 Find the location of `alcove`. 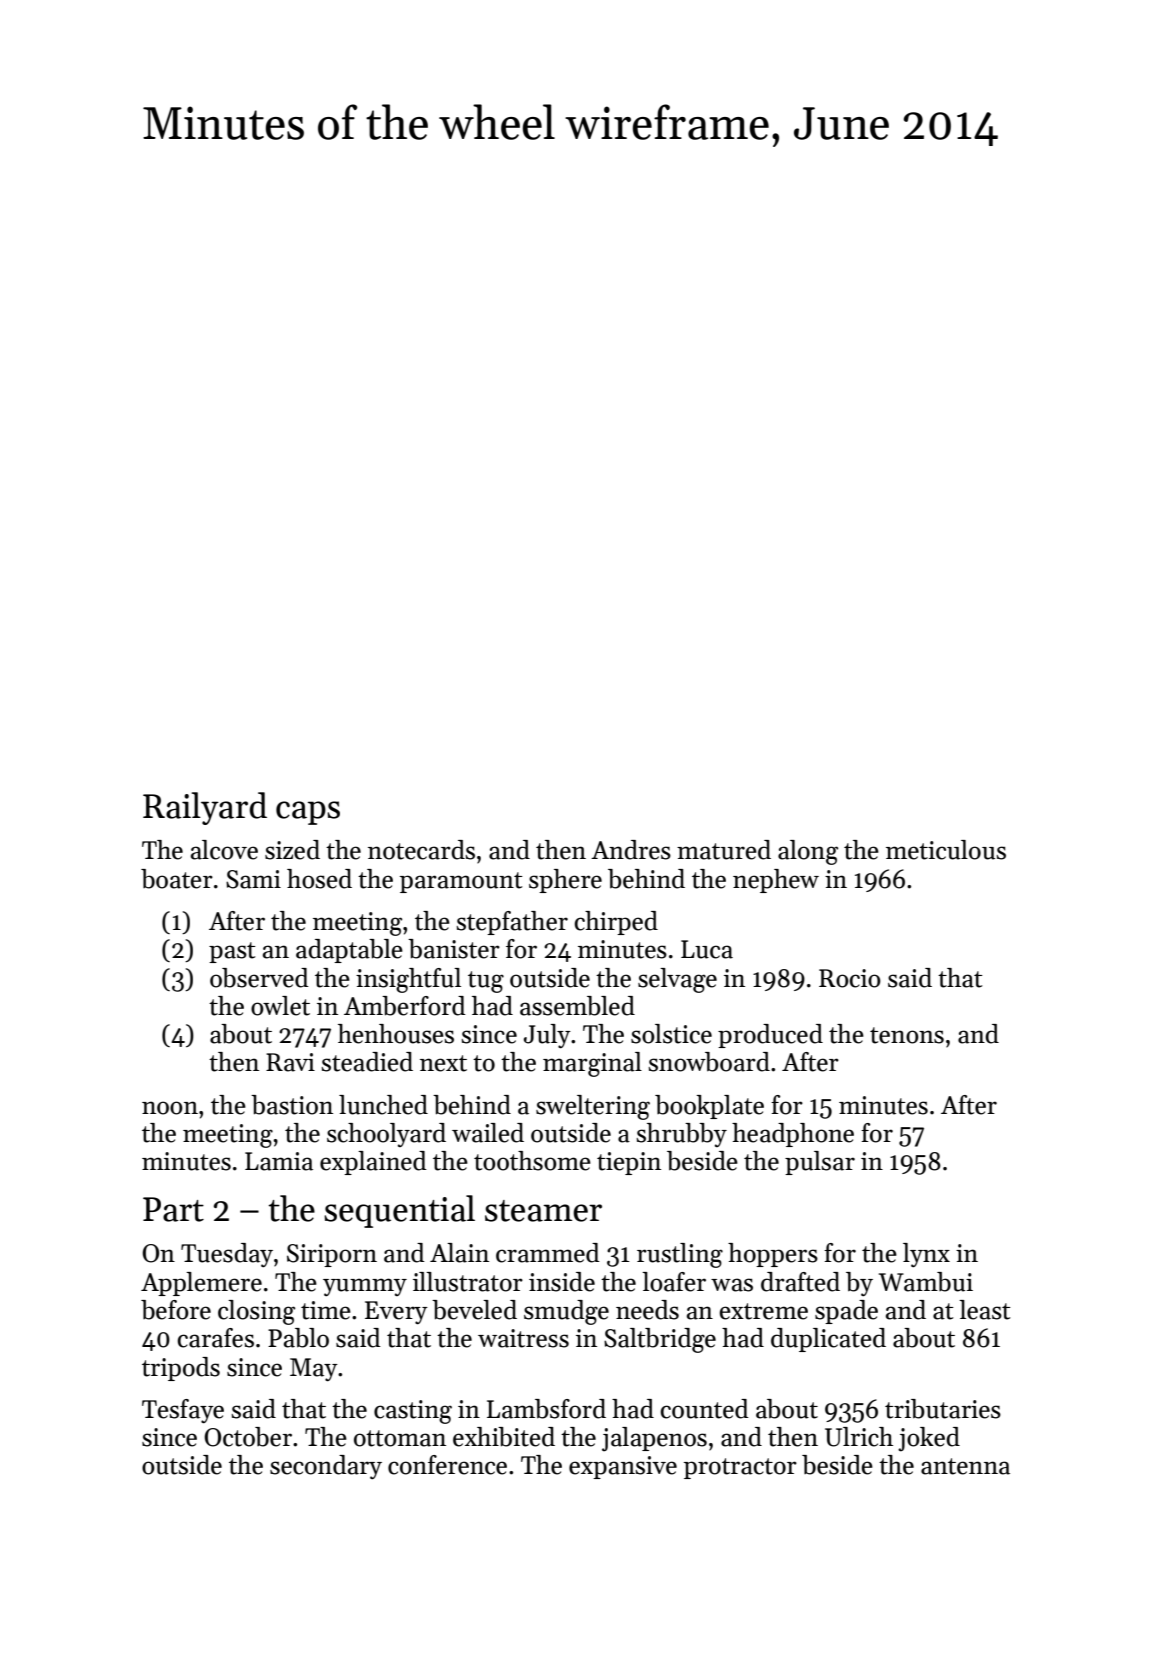

alcove is located at coordinates (224, 850).
